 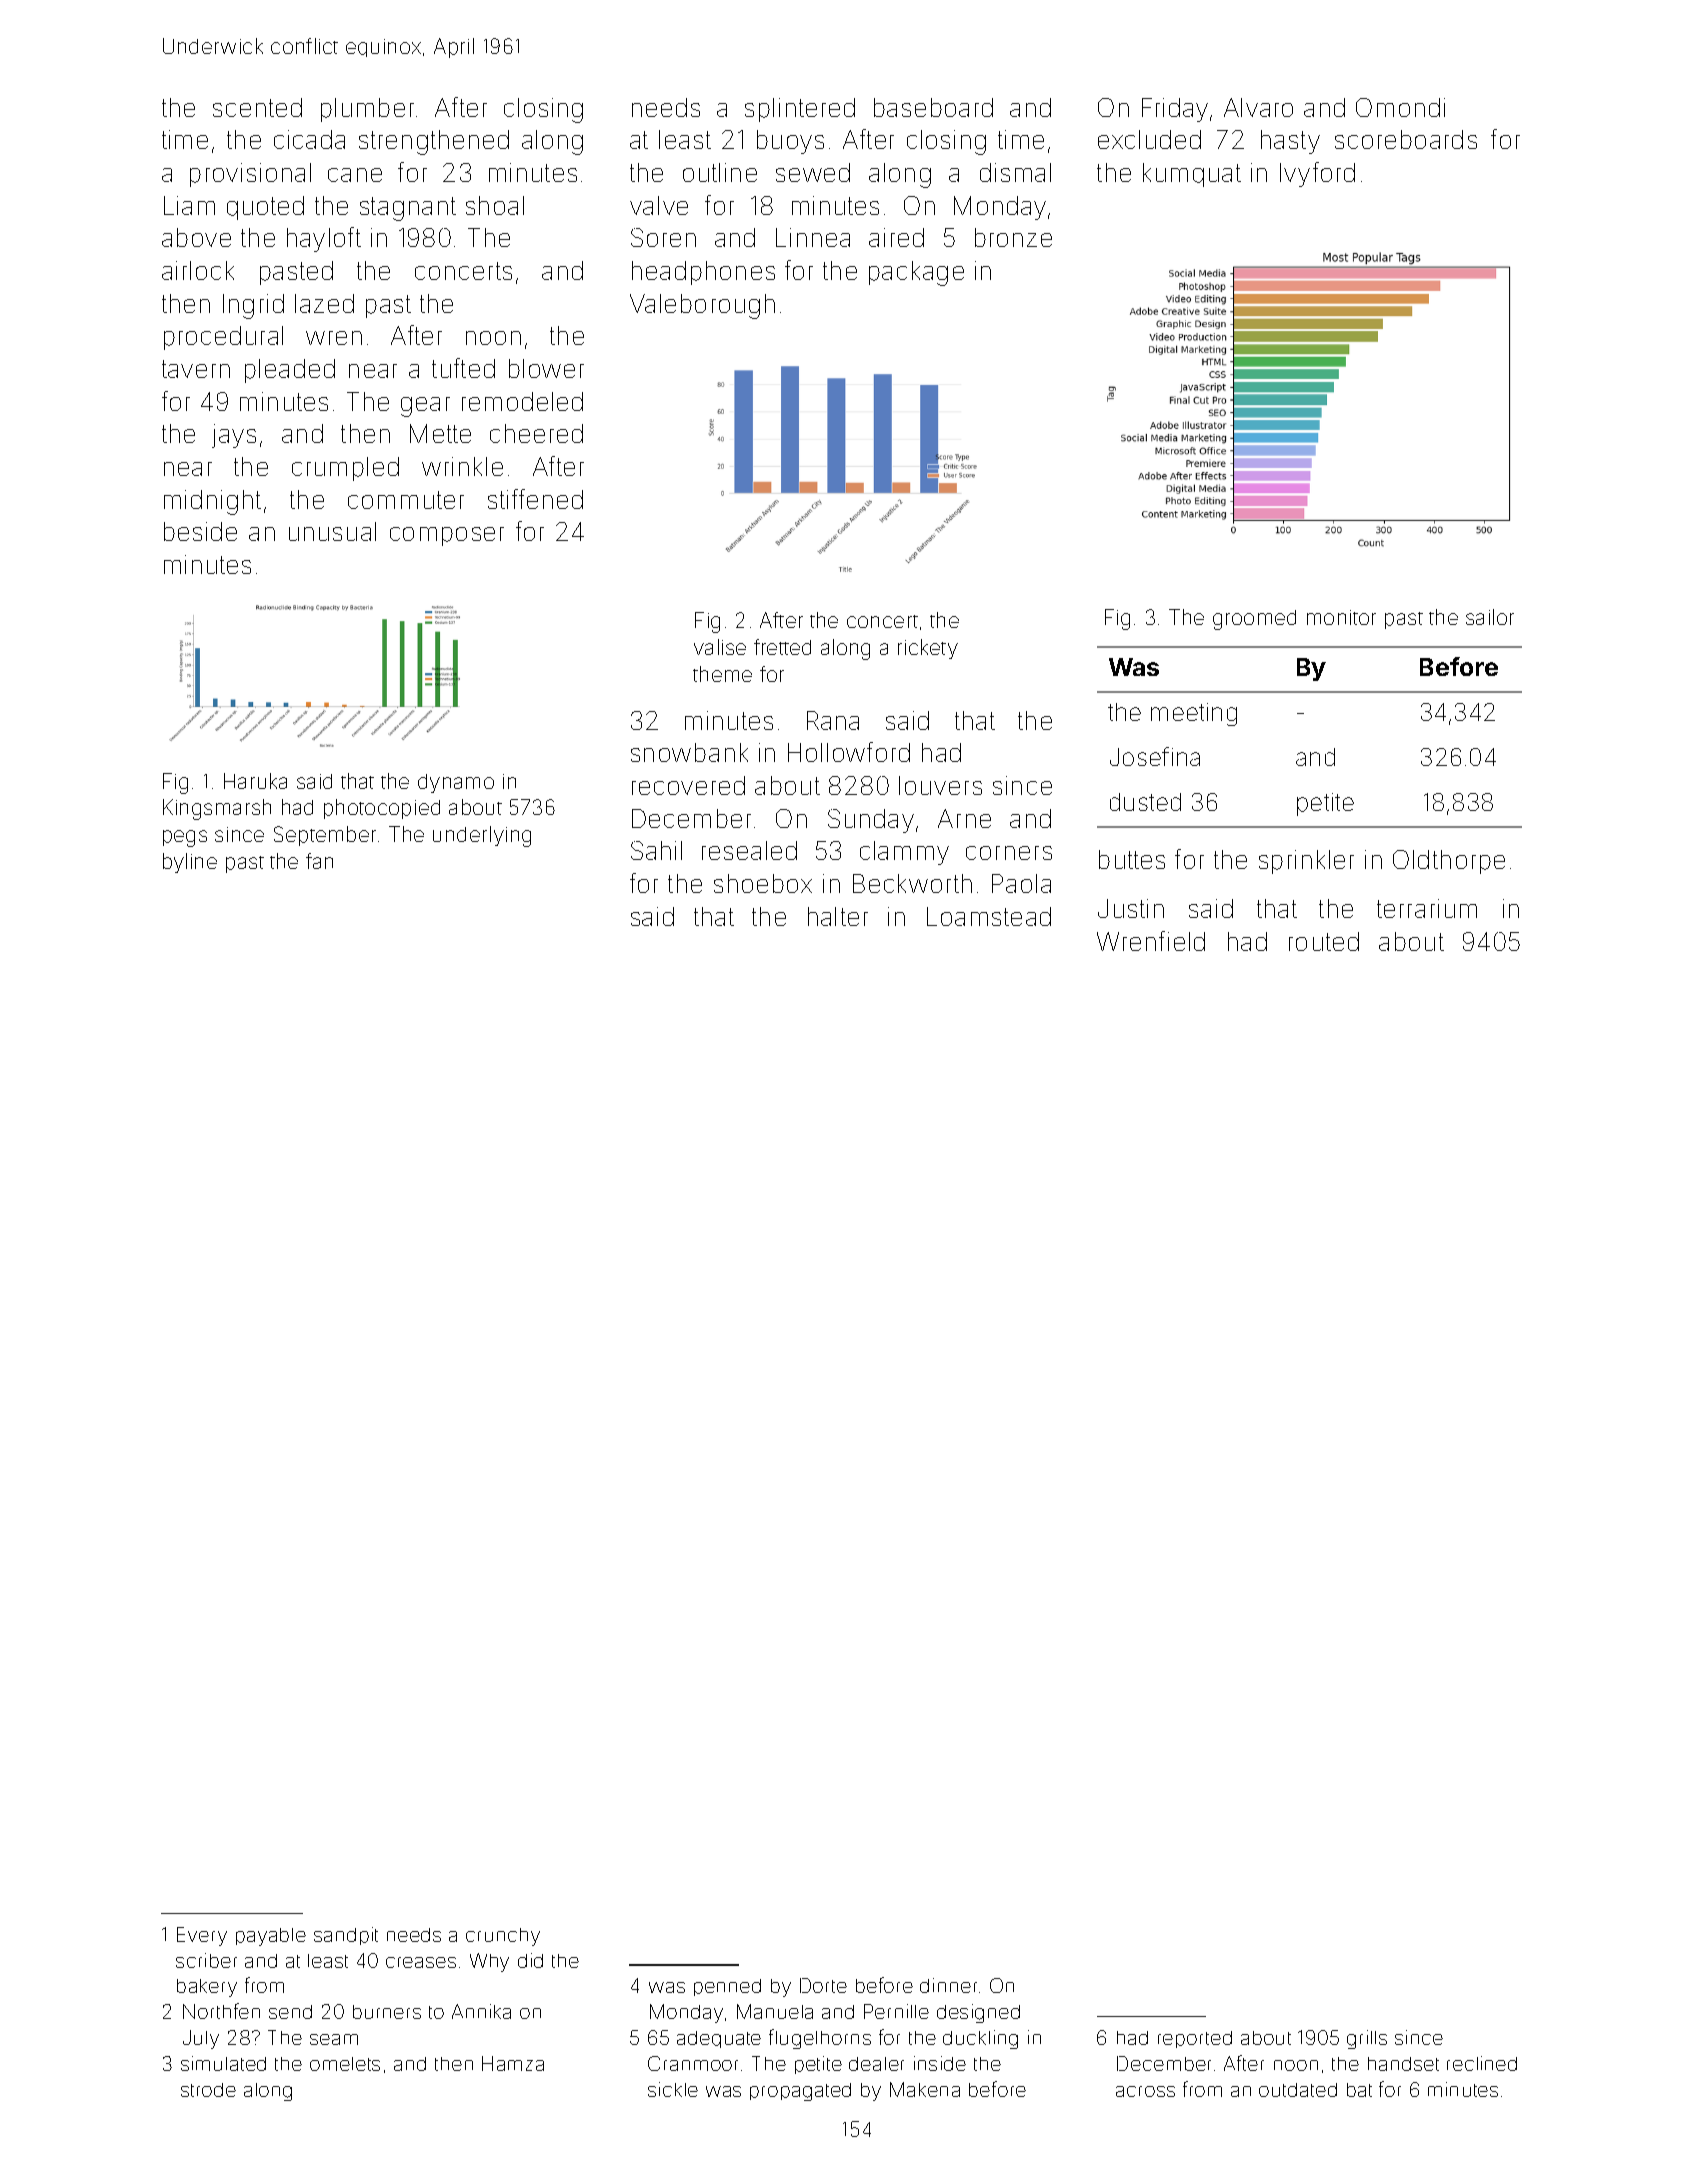 What do you see at coordinates (190, 863) in the screenshot?
I see `byline` at bounding box center [190, 863].
